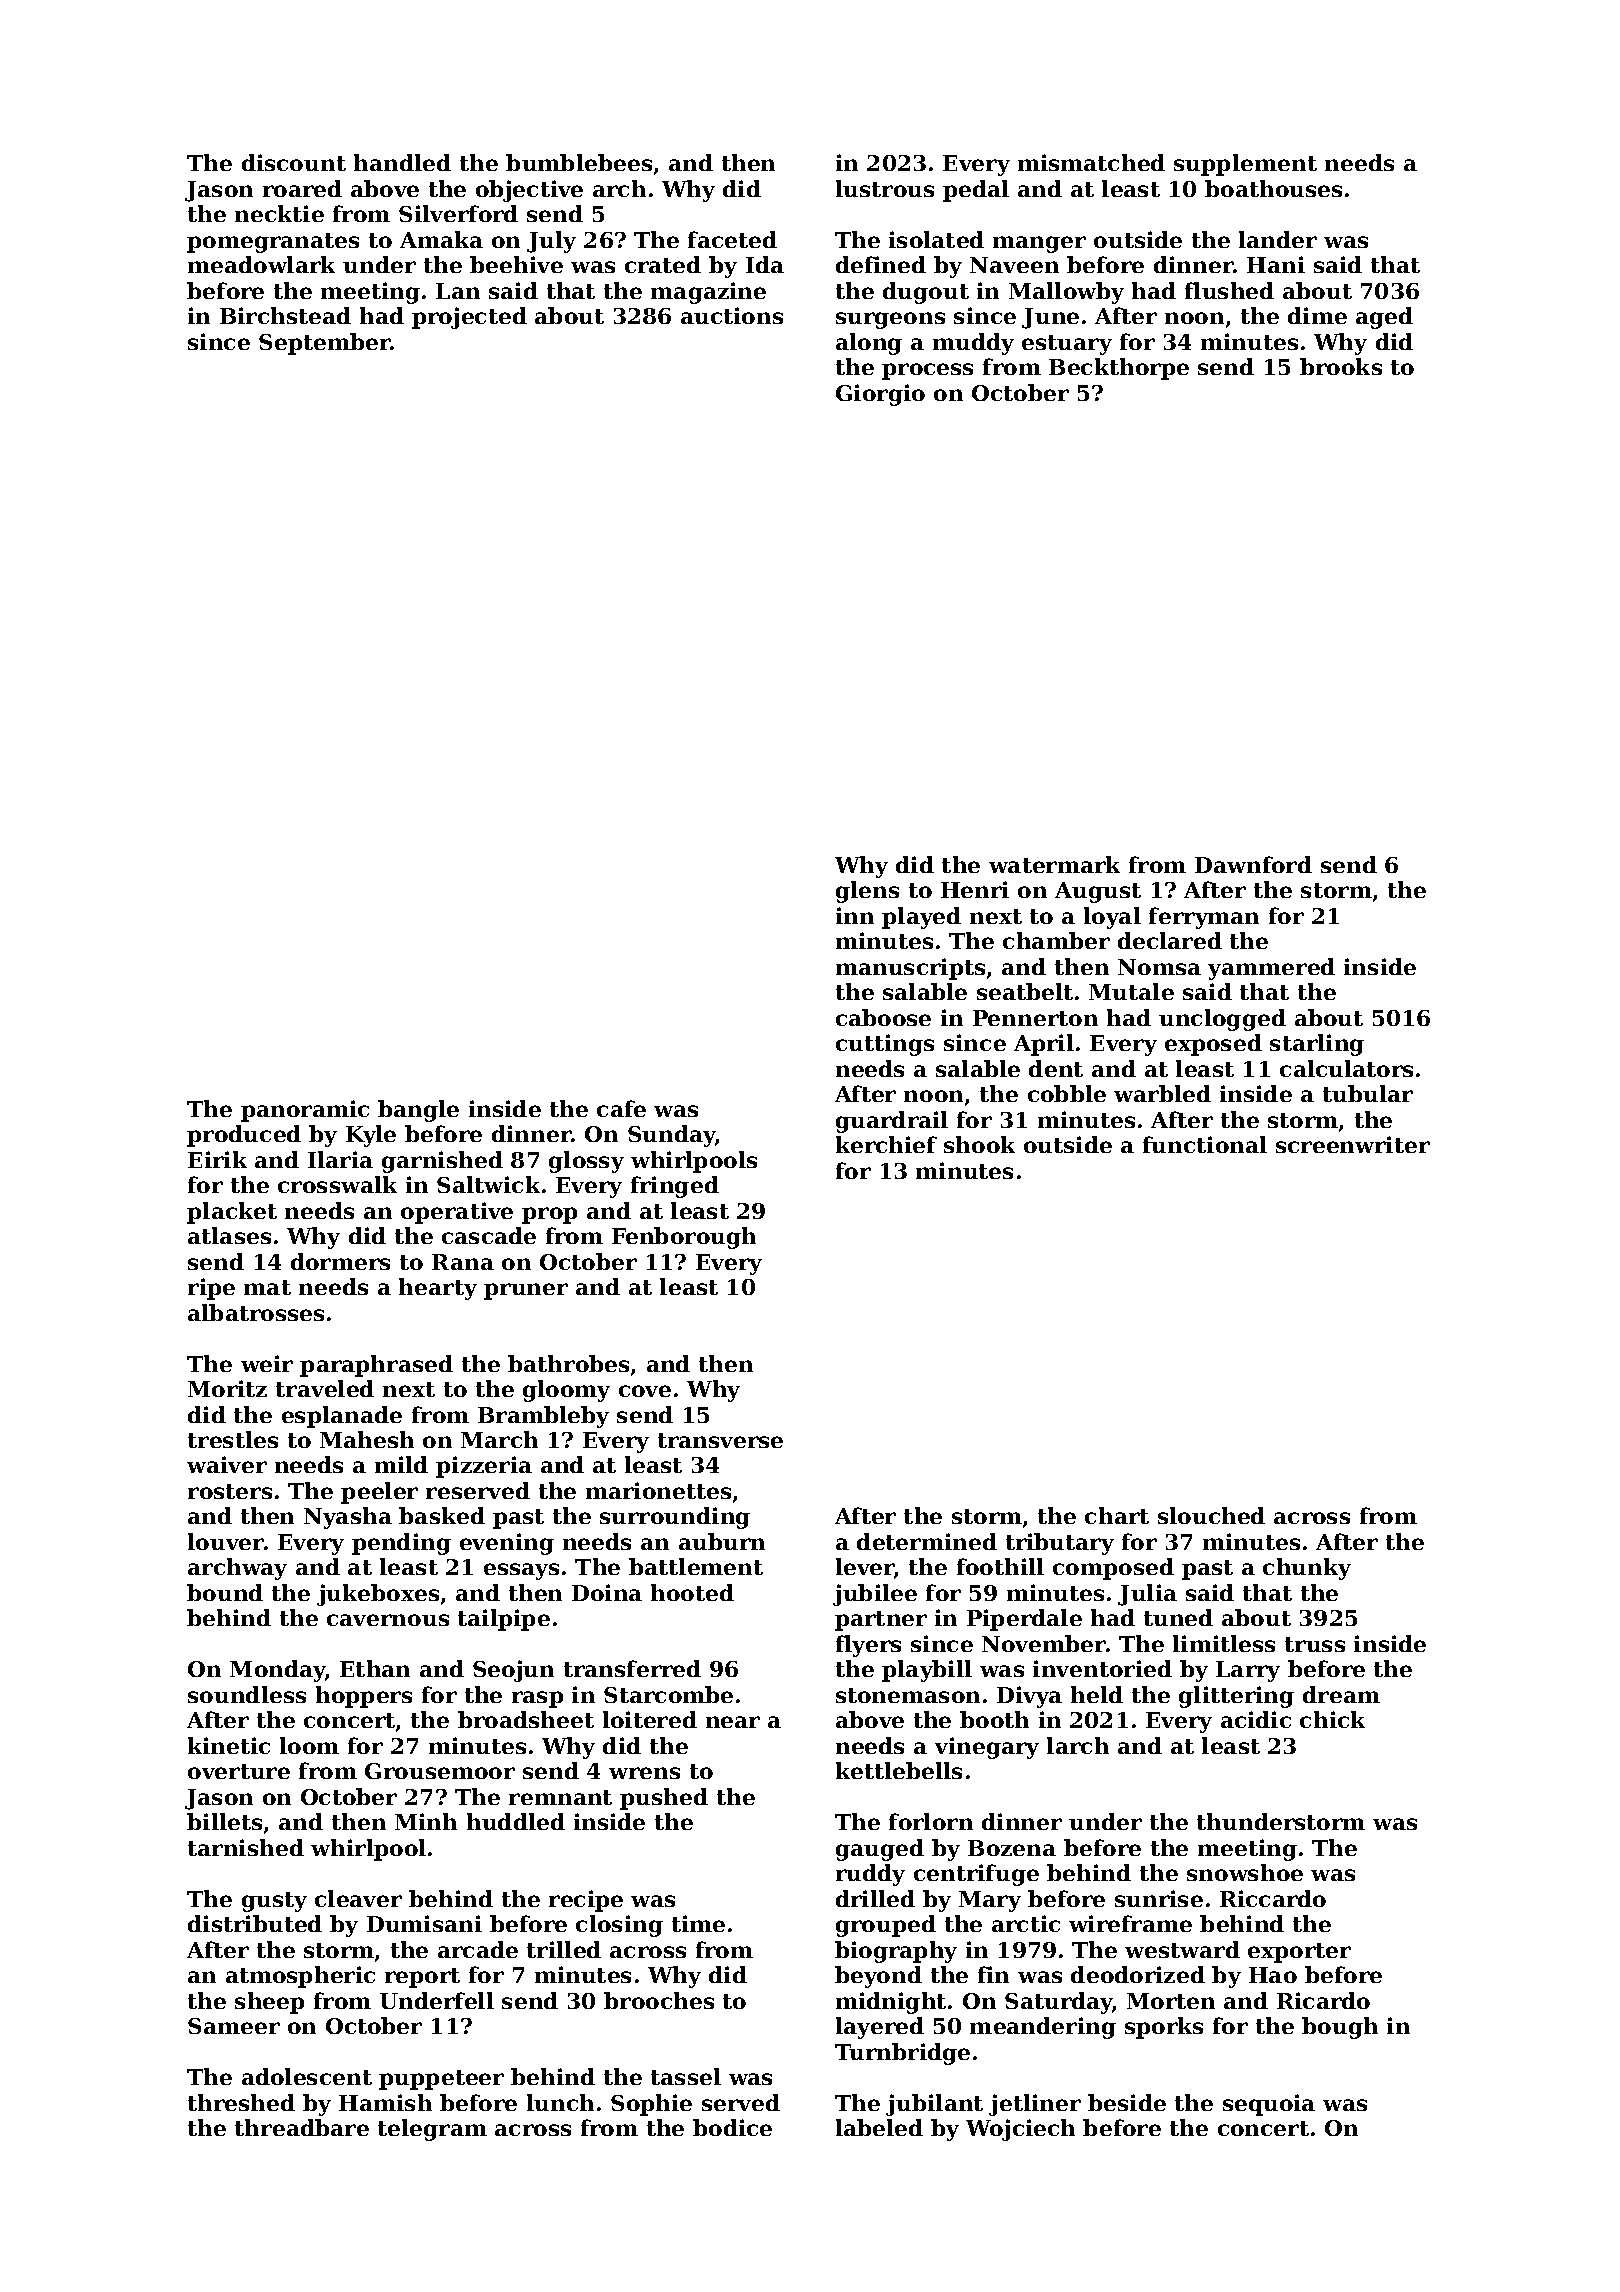 This page has width=1620, height=2292. Describe the element at coordinates (1229, 290) in the page. I see `flushed` at that location.
